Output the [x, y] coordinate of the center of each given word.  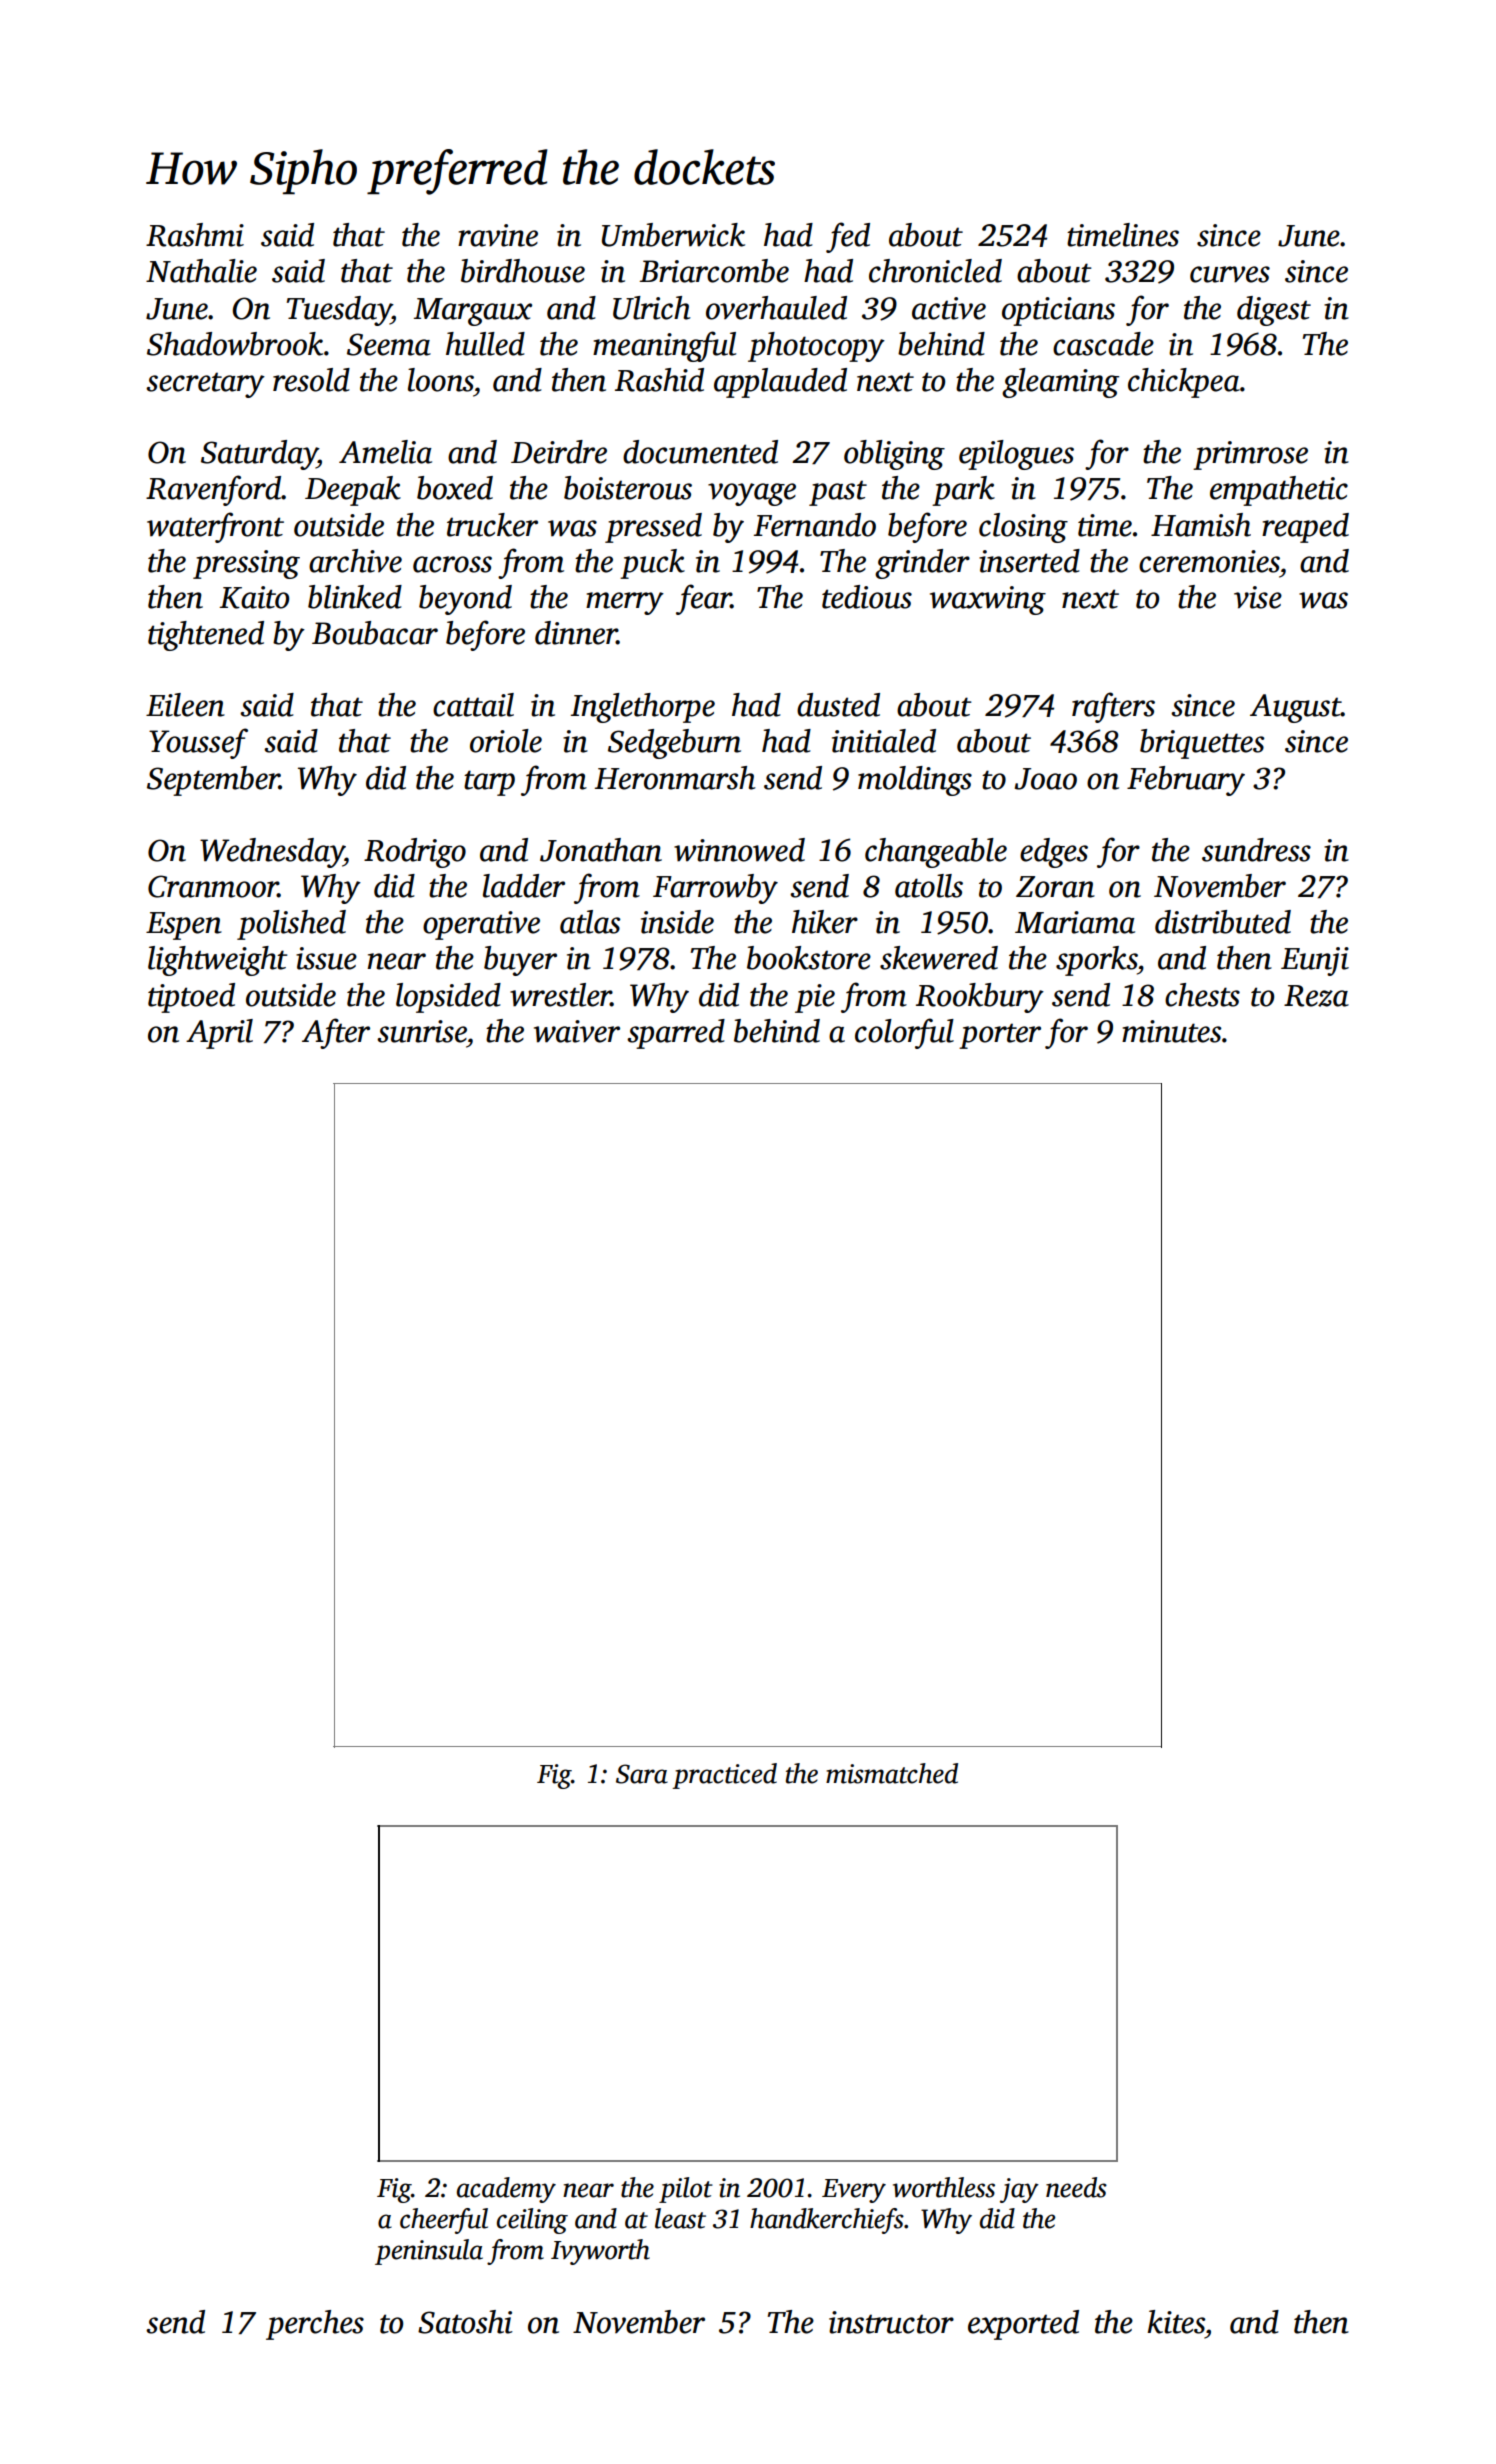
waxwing [988, 600]
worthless [944, 2187]
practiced [724, 1776]
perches [315, 2325]
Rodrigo [415, 853]
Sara [642, 1774]
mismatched [892, 1773]
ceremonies [1209, 561]
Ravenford [214, 490]
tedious [867, 597]
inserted [1029, 561]
